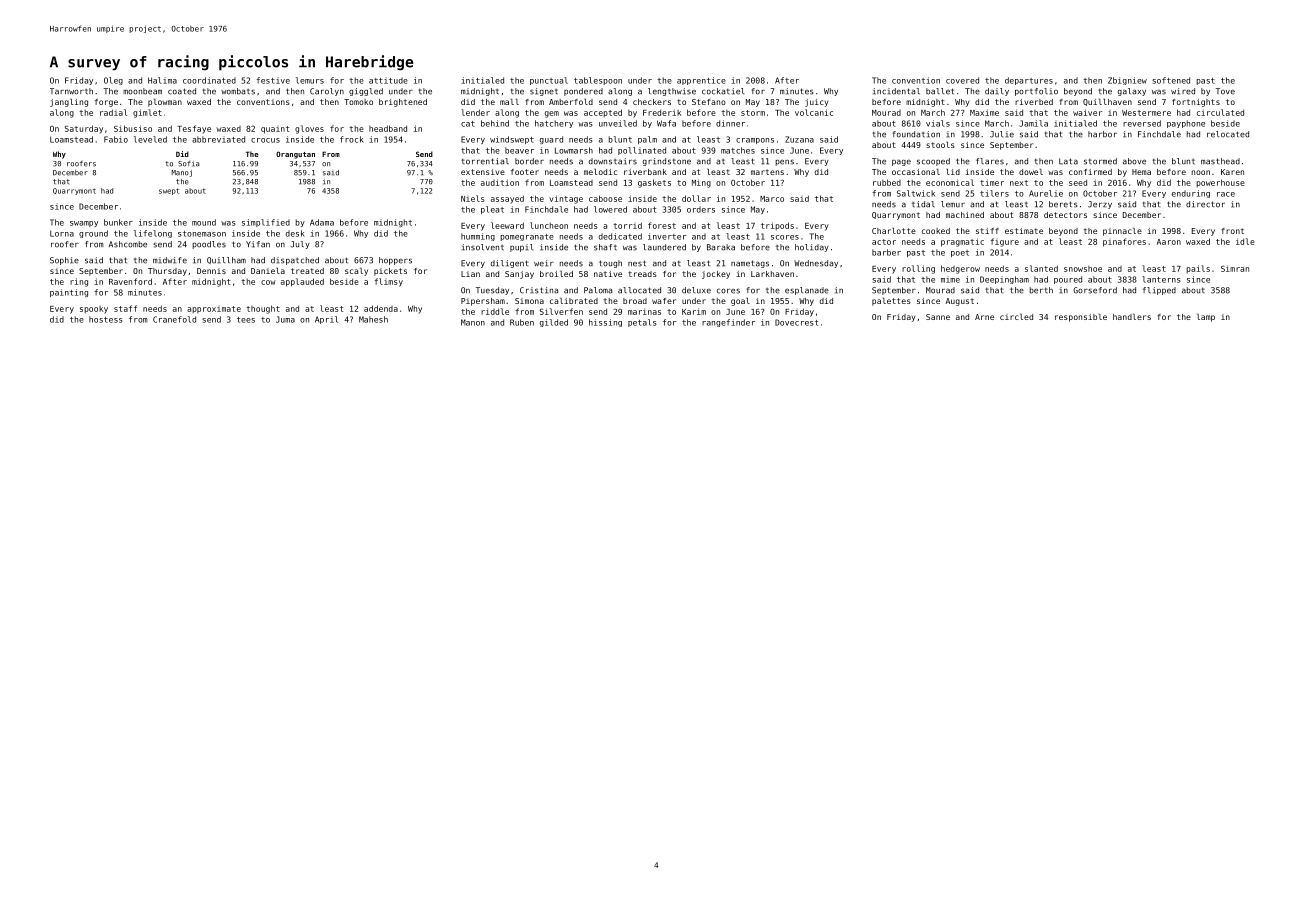 The width and height of the document is (1308, 924). Describe the element at coordinates (618, 123) in the document. I see `unveiled` at that location.
